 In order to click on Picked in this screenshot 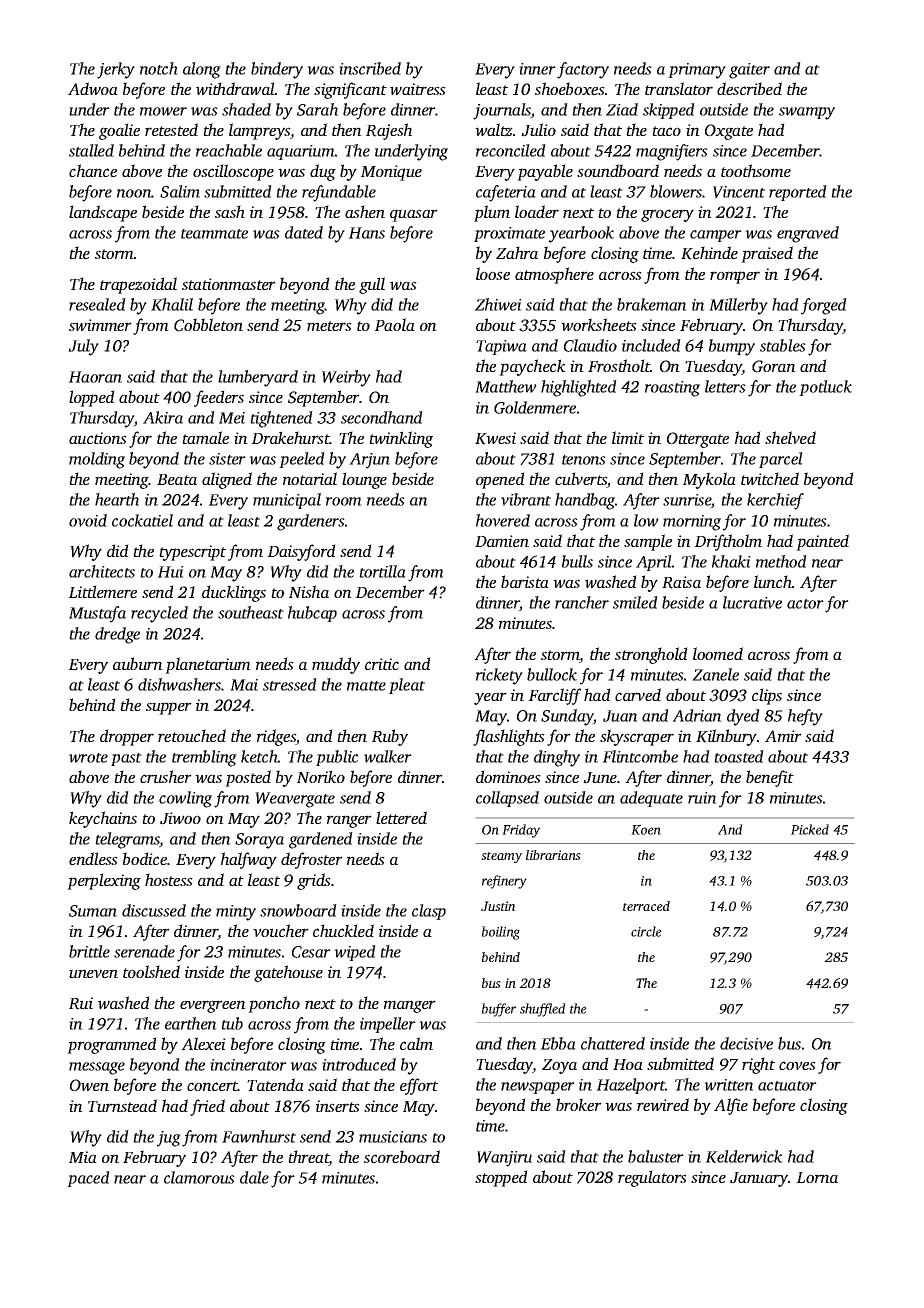, I will do `click(810, 829)`.
